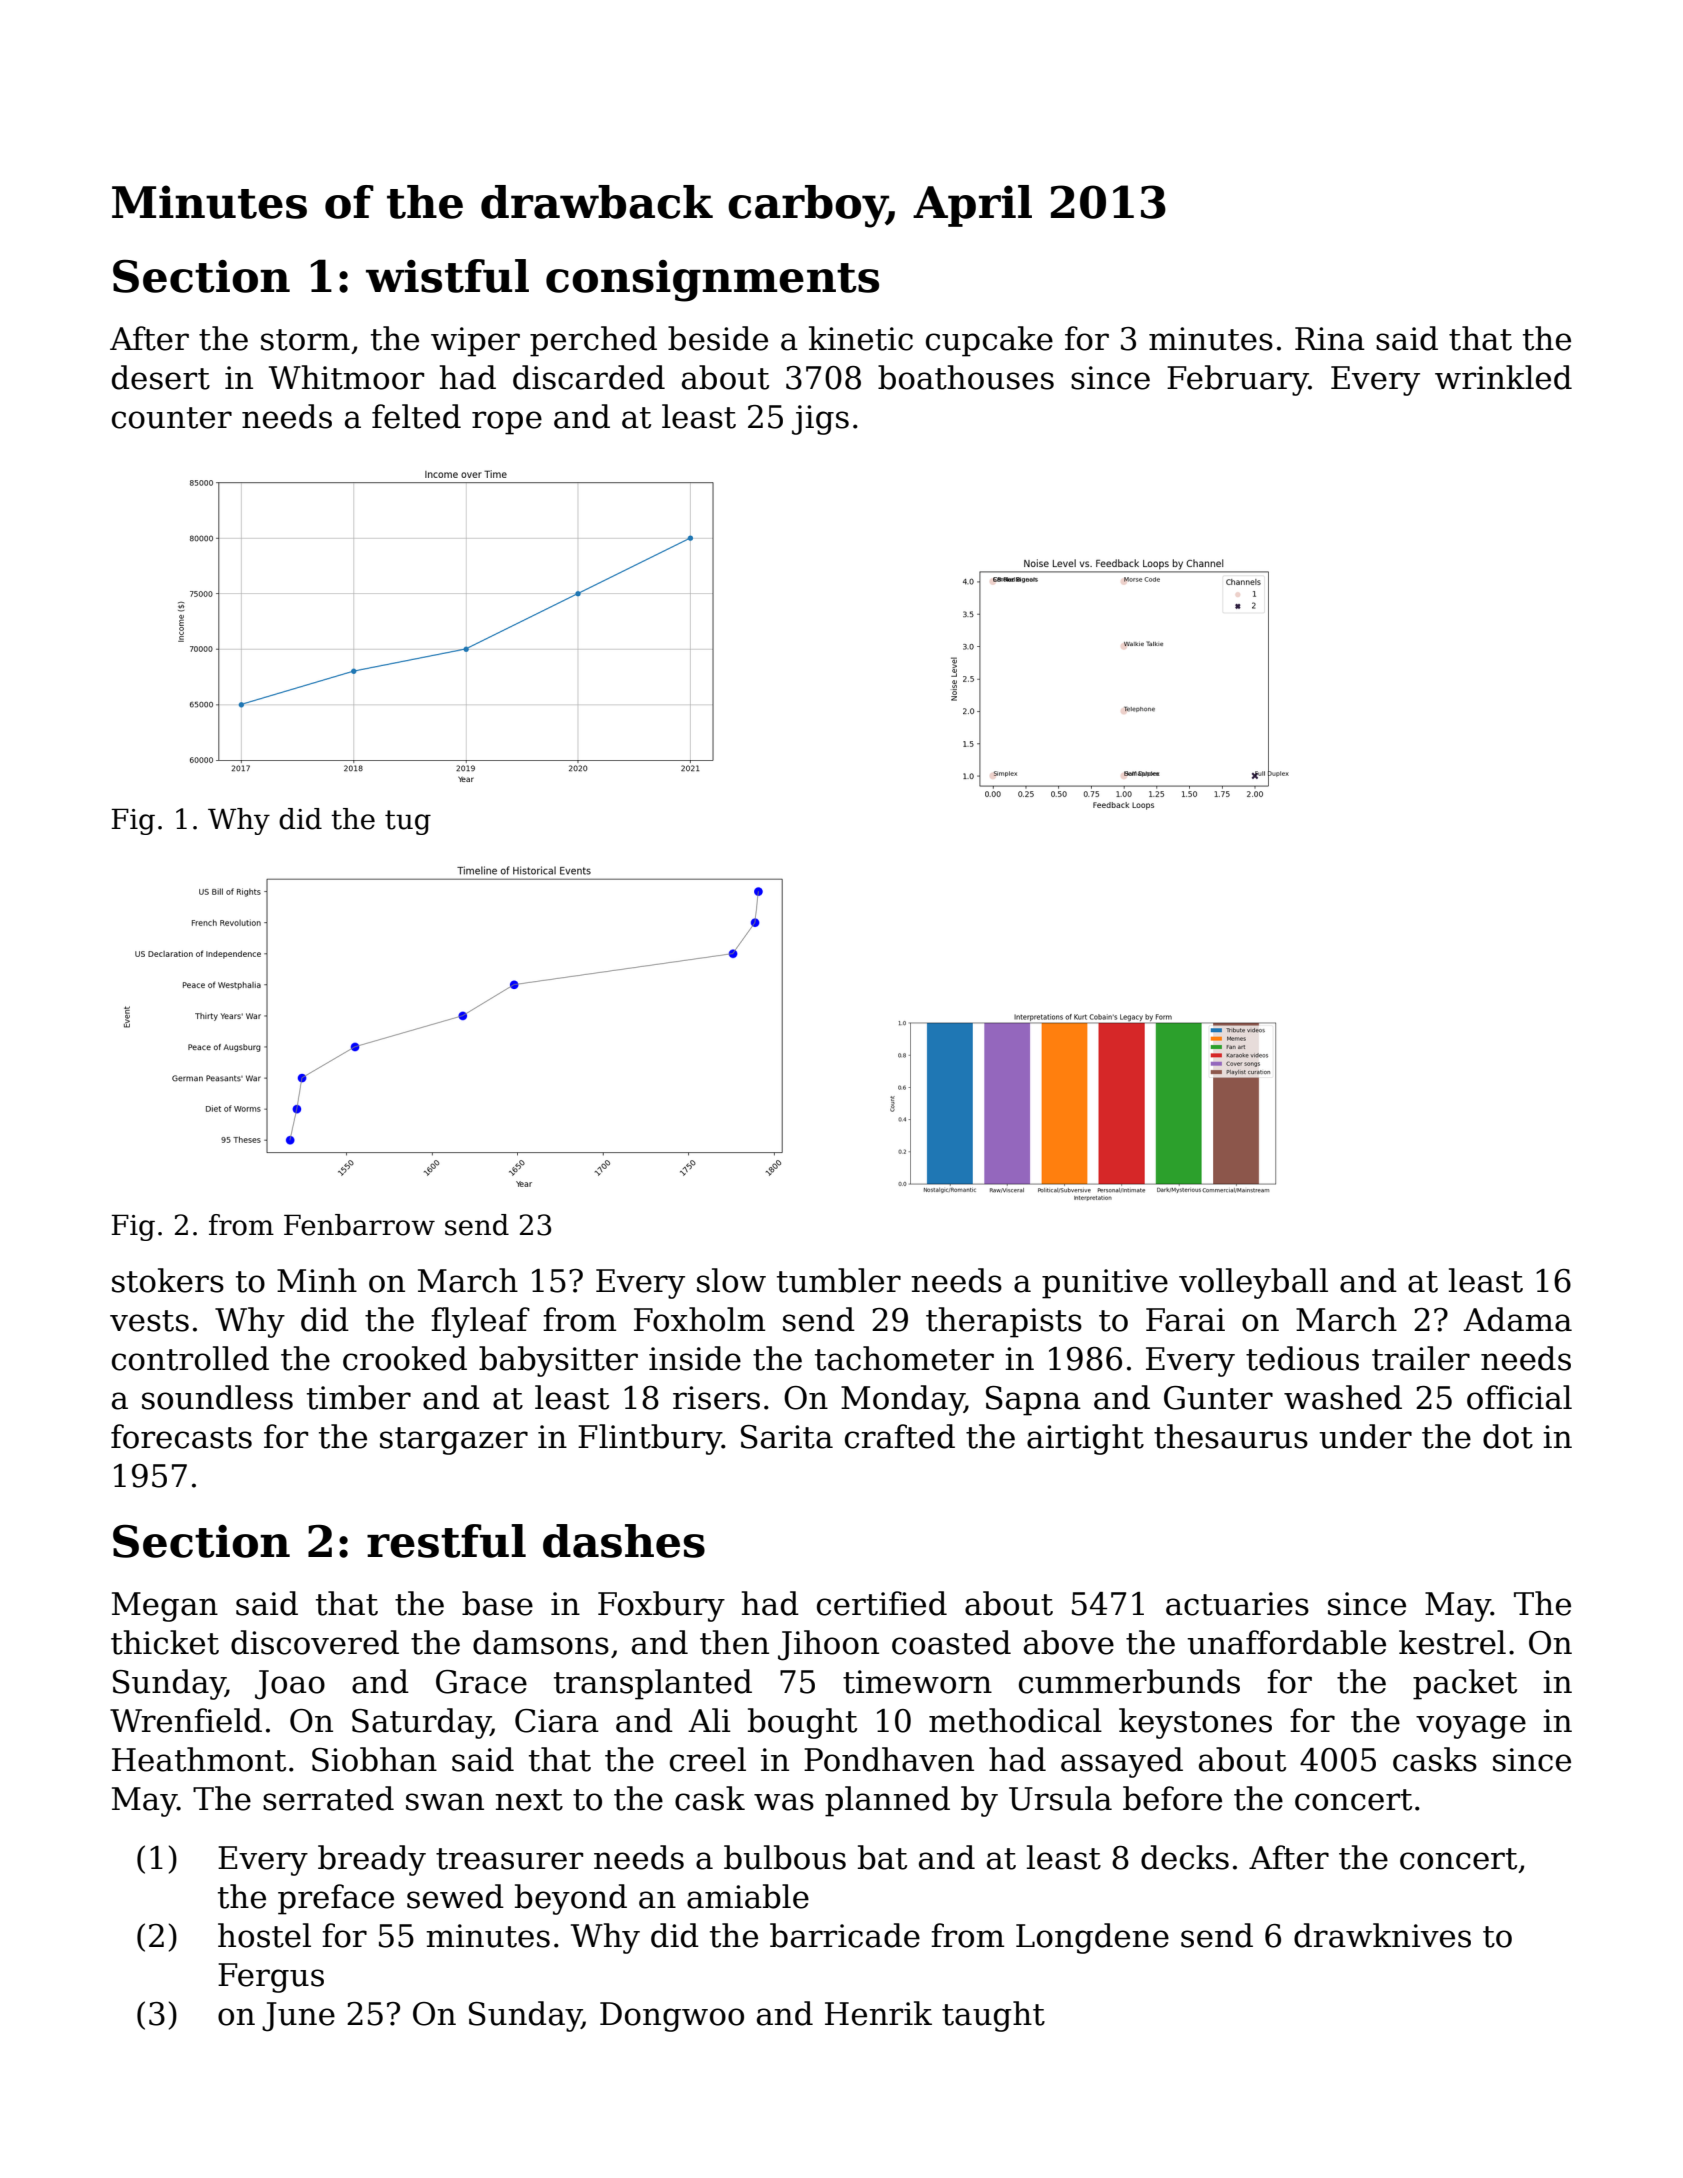  What do you see at coordinates (839, 1280) in the page?
I see `tumbler` at bounding box center [839, 1280].
